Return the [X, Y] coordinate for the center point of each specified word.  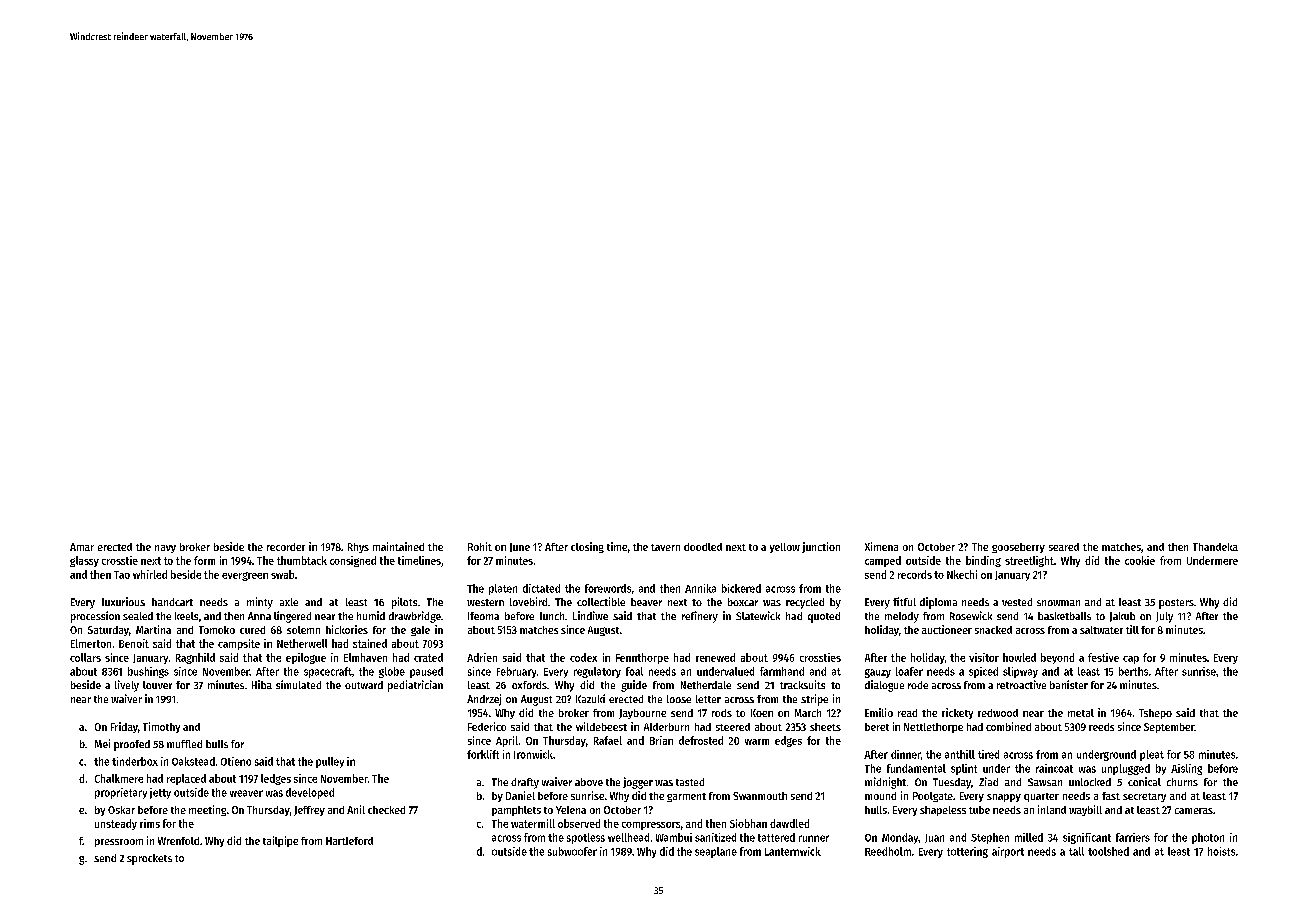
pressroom [119, 843]
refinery [700, 617]
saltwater [1101, 630]
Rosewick [971, 615]
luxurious [123, 601]
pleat [1152, 755]
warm [757, 742]
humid [371, 615]
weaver [246, 793]
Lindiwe [590, 615]
